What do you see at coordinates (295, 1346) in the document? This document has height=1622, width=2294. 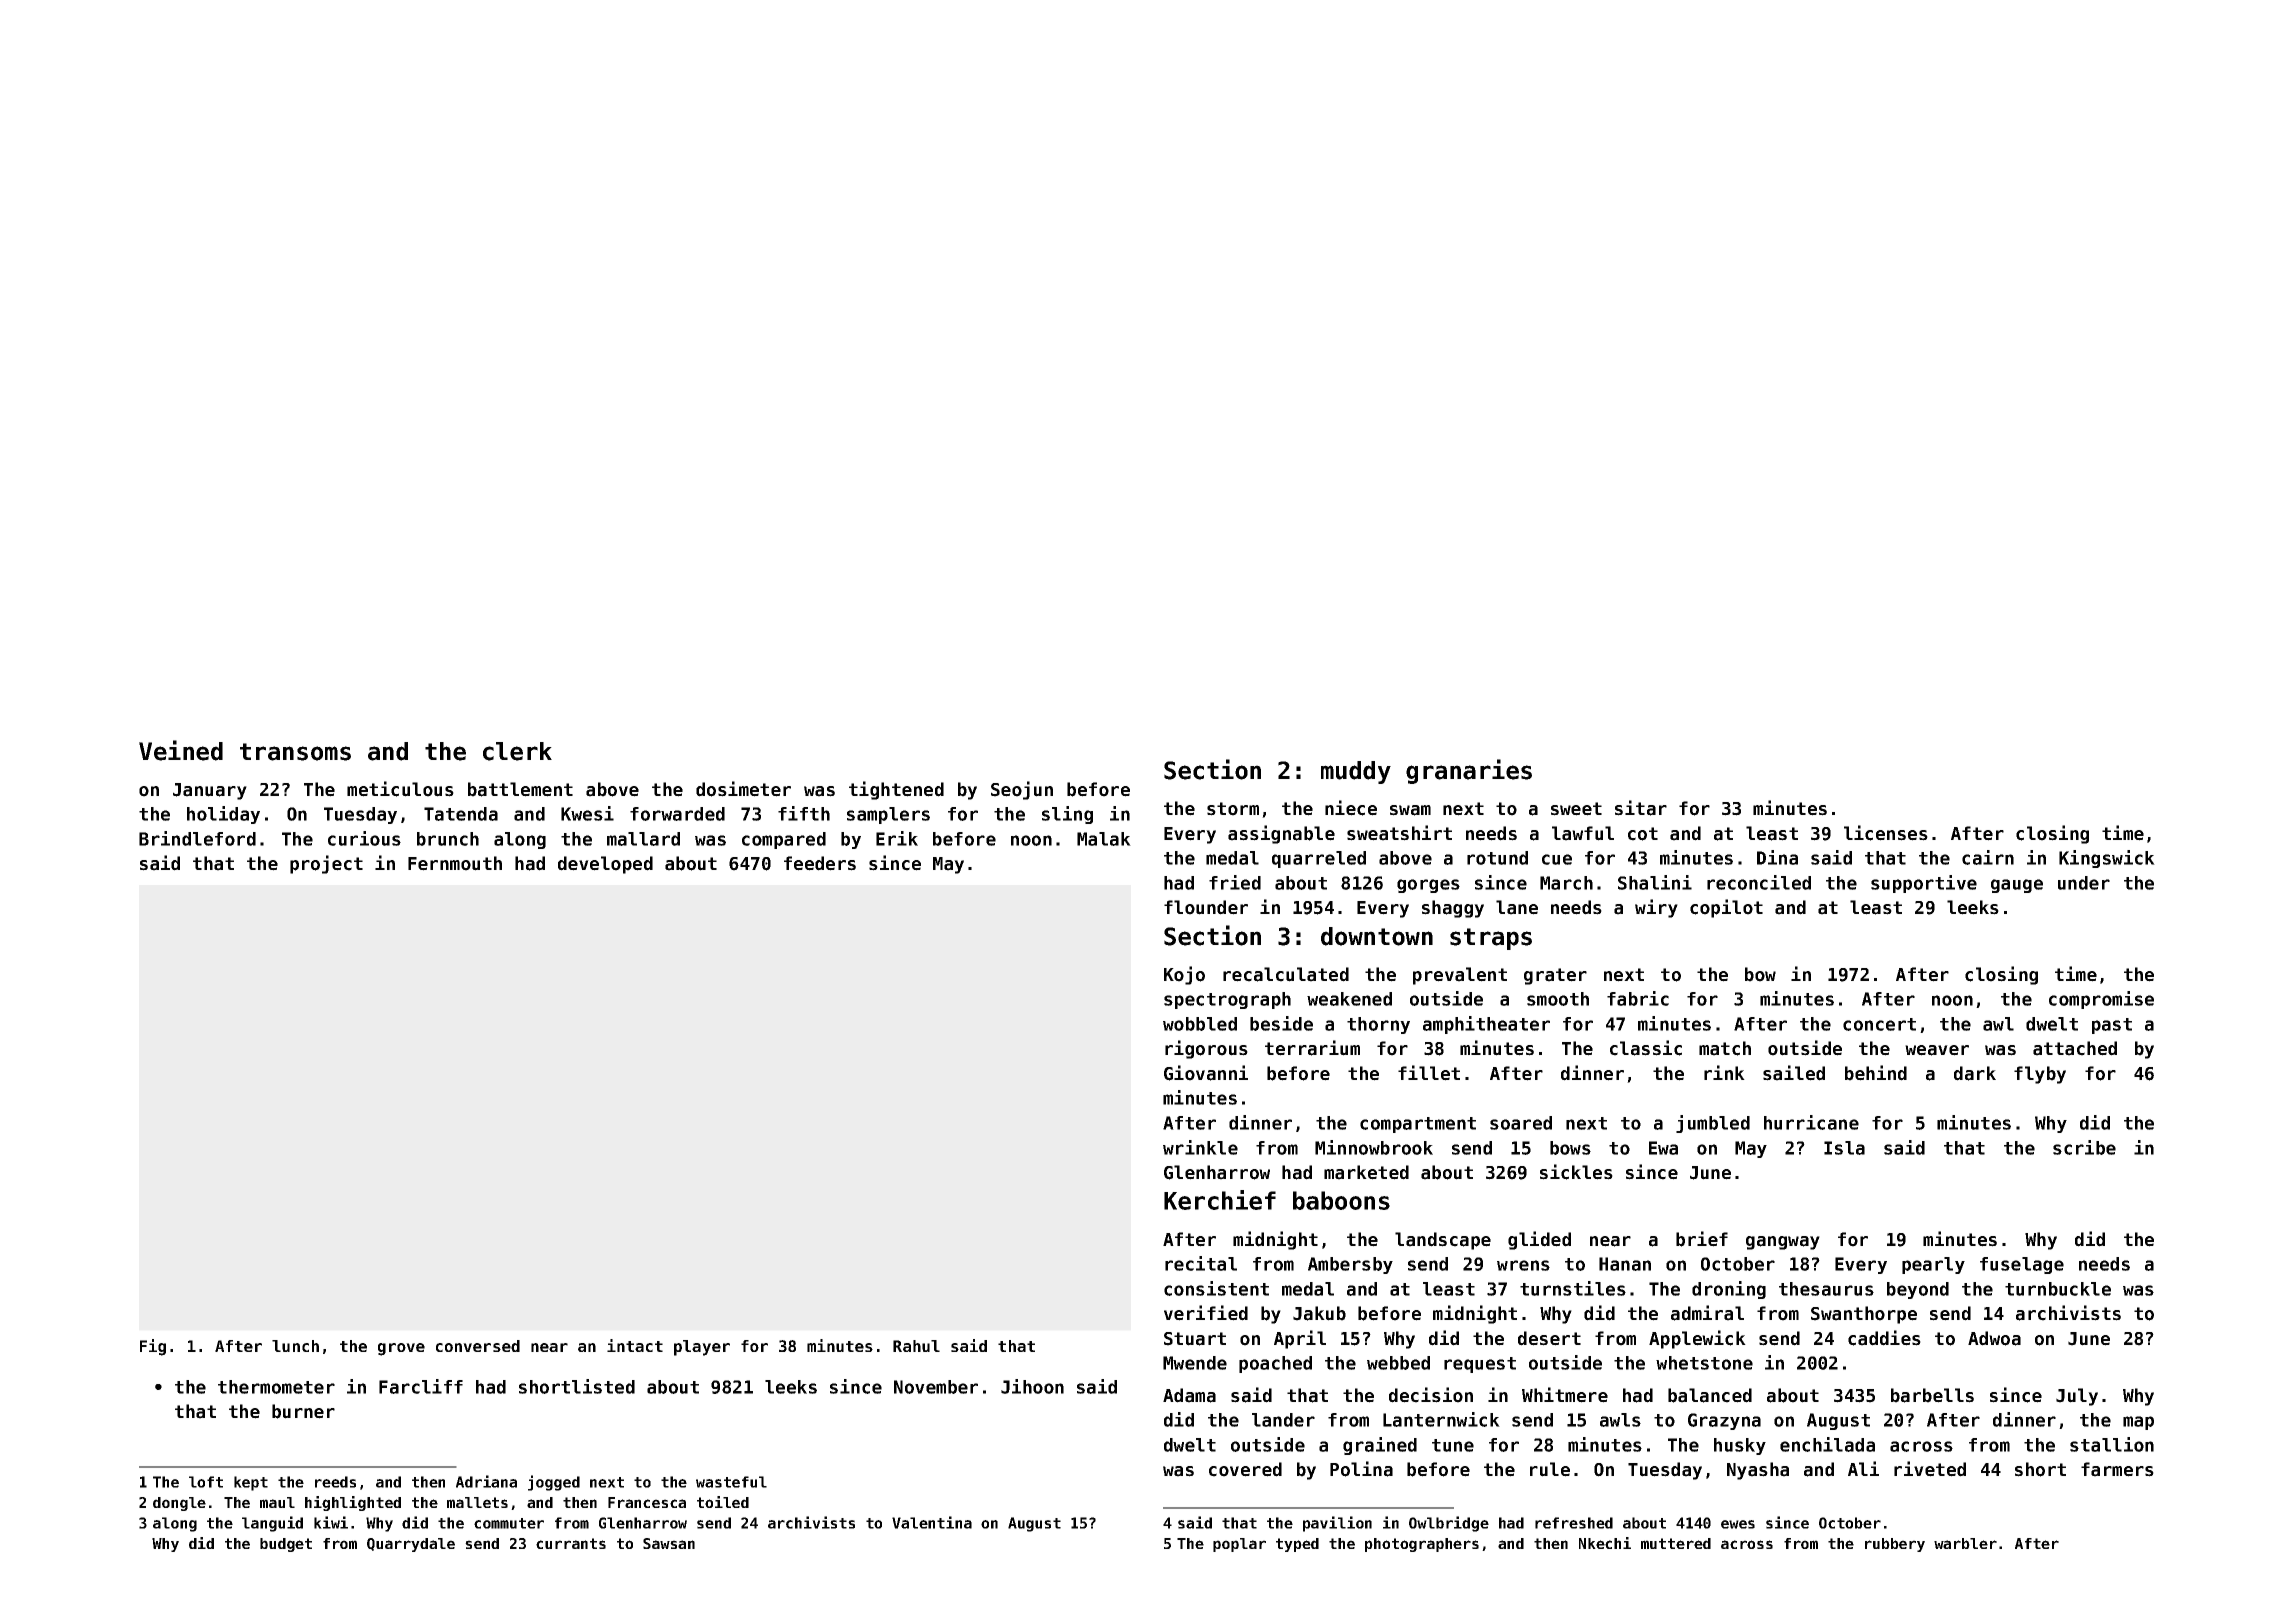 I see `lunch` at bounding box center [295, 1346].
